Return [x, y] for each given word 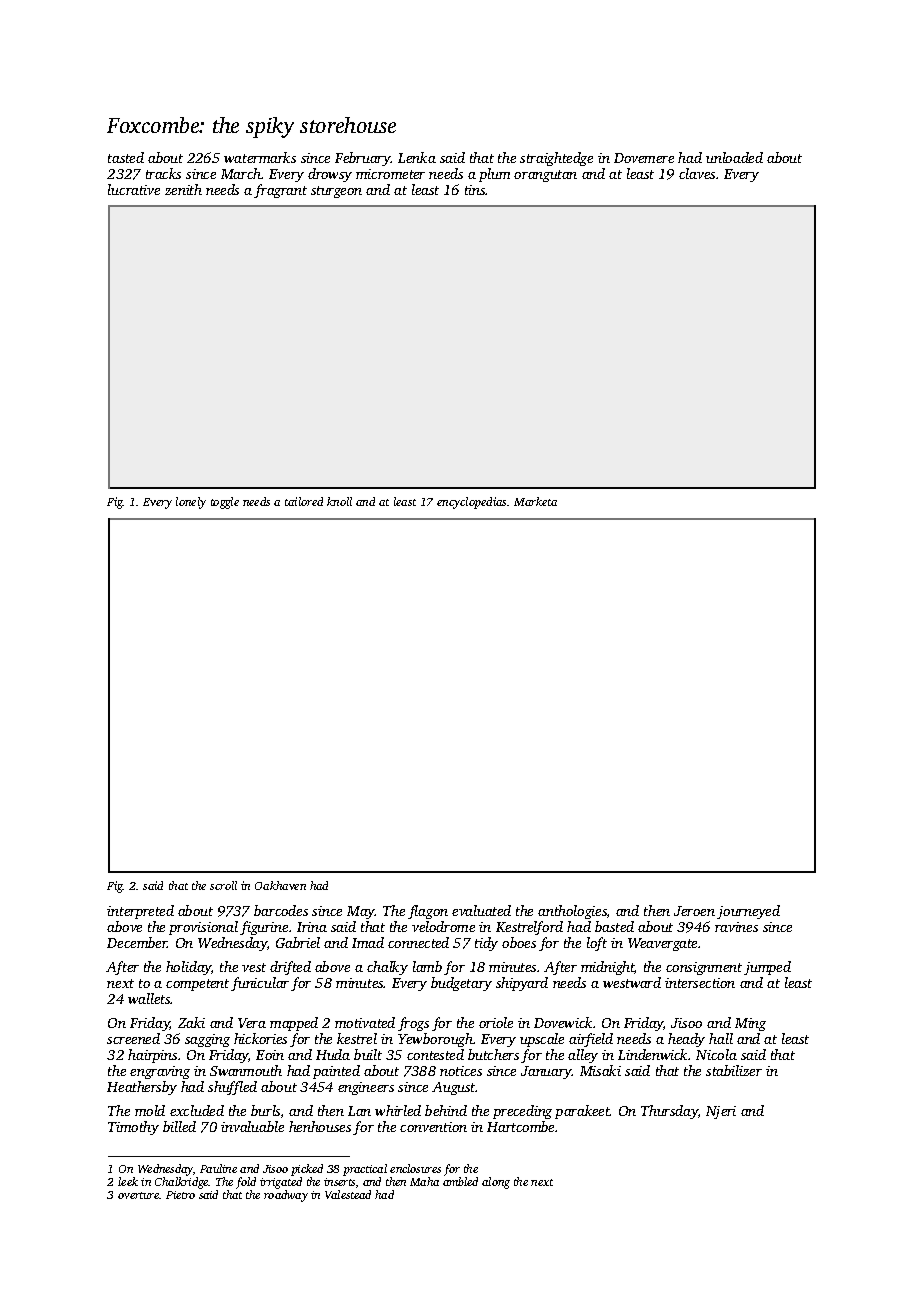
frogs [413, 1024]
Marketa [535, 501]
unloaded [734, 157]
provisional [203, 928]
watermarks [260, 157]
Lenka [417, 157]
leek [128, 1181]
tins [475, 190]
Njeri [721, 1112]
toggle [225, 503]
